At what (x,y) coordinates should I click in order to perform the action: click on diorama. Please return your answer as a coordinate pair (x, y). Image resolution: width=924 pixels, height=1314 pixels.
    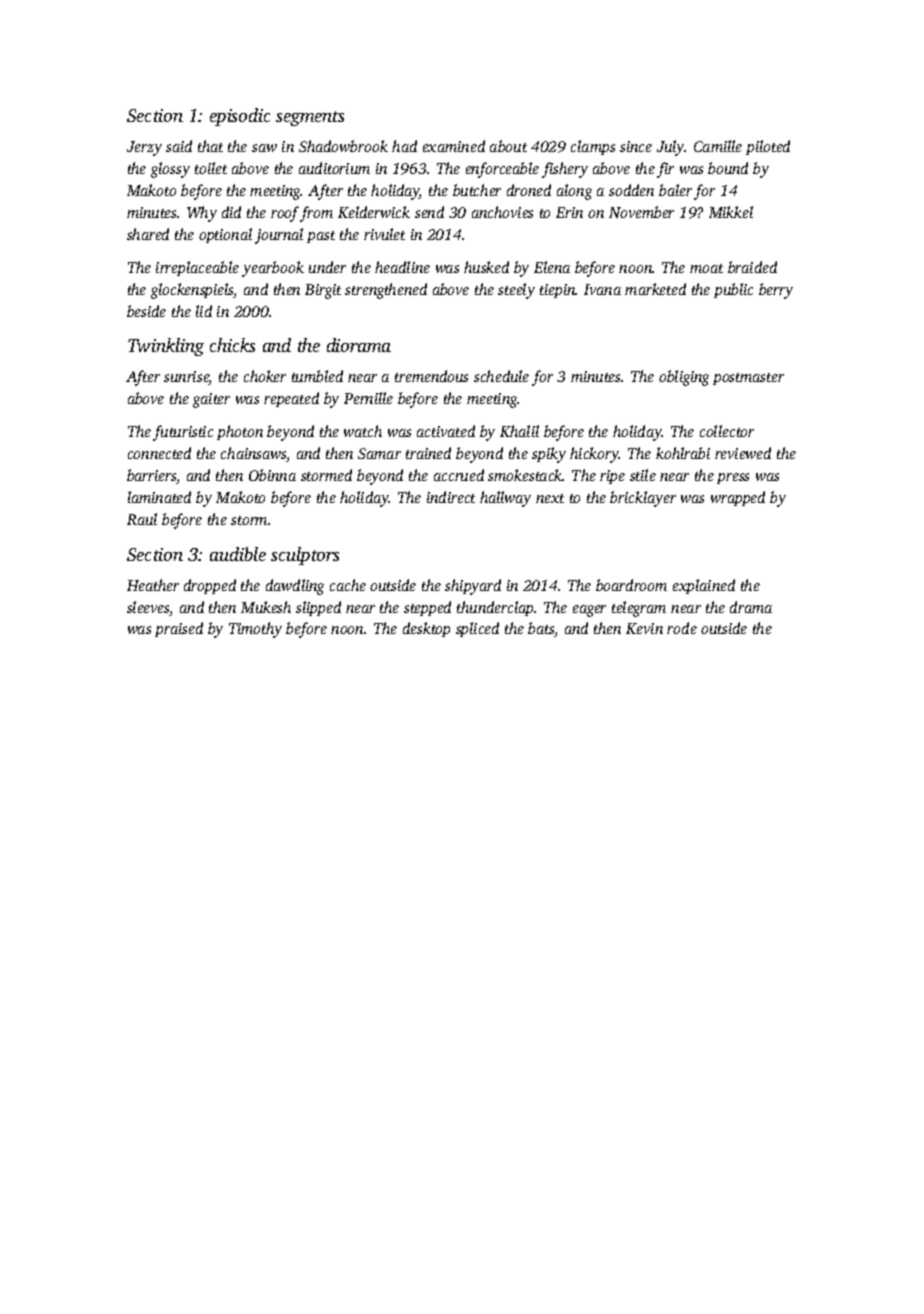
    Looking at the image, I should click on (359, 345).
